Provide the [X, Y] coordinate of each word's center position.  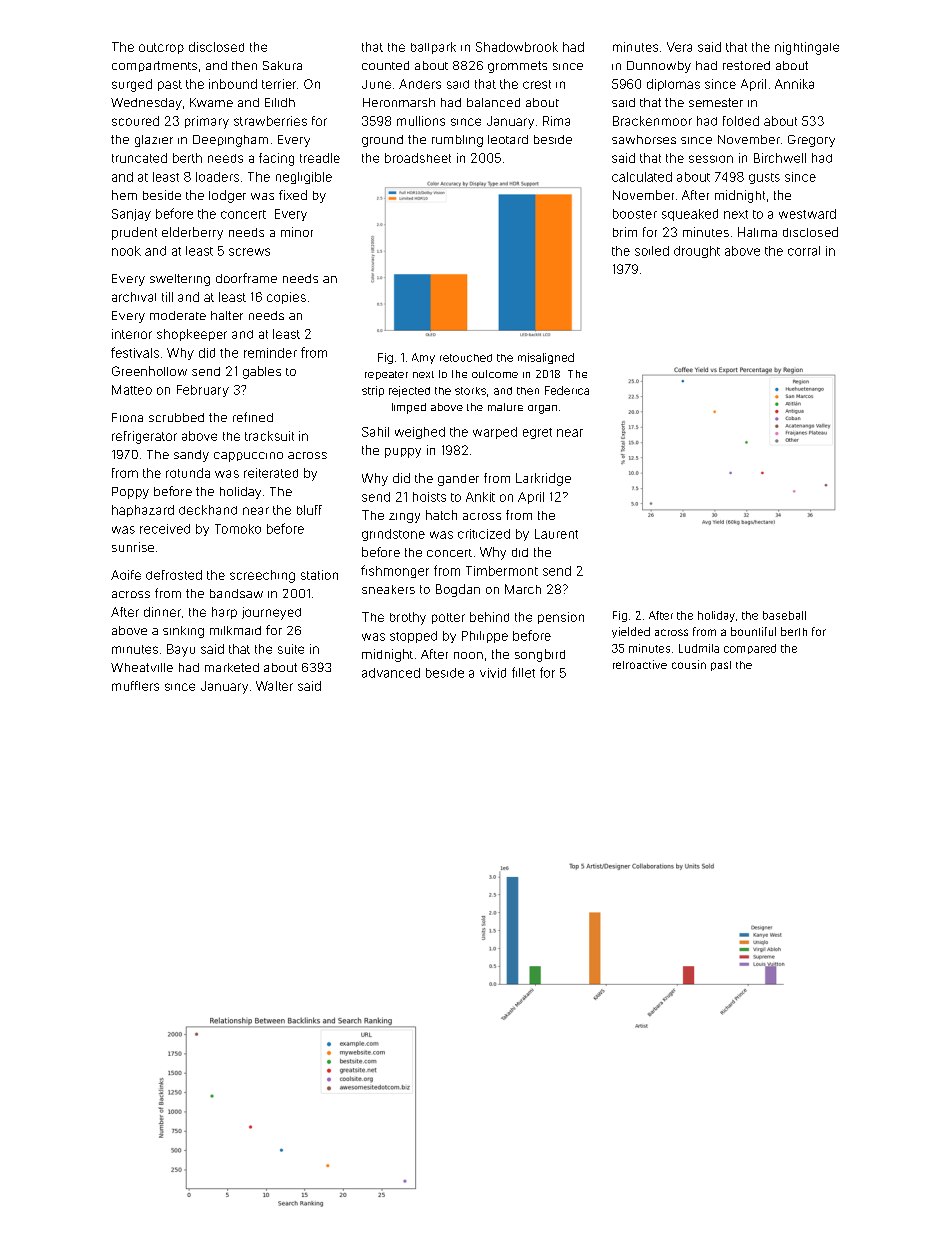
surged [132, 85]
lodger [227, 196]
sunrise [133, 547]
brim [625, 232]
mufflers [135, 686]
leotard [508, 139]
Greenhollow [149, 371]
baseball [784, 615]
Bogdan [458, 590]
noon [468, 655]
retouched [466, 358]
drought [697, 252]
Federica [567, 390]
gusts [764, 178]
